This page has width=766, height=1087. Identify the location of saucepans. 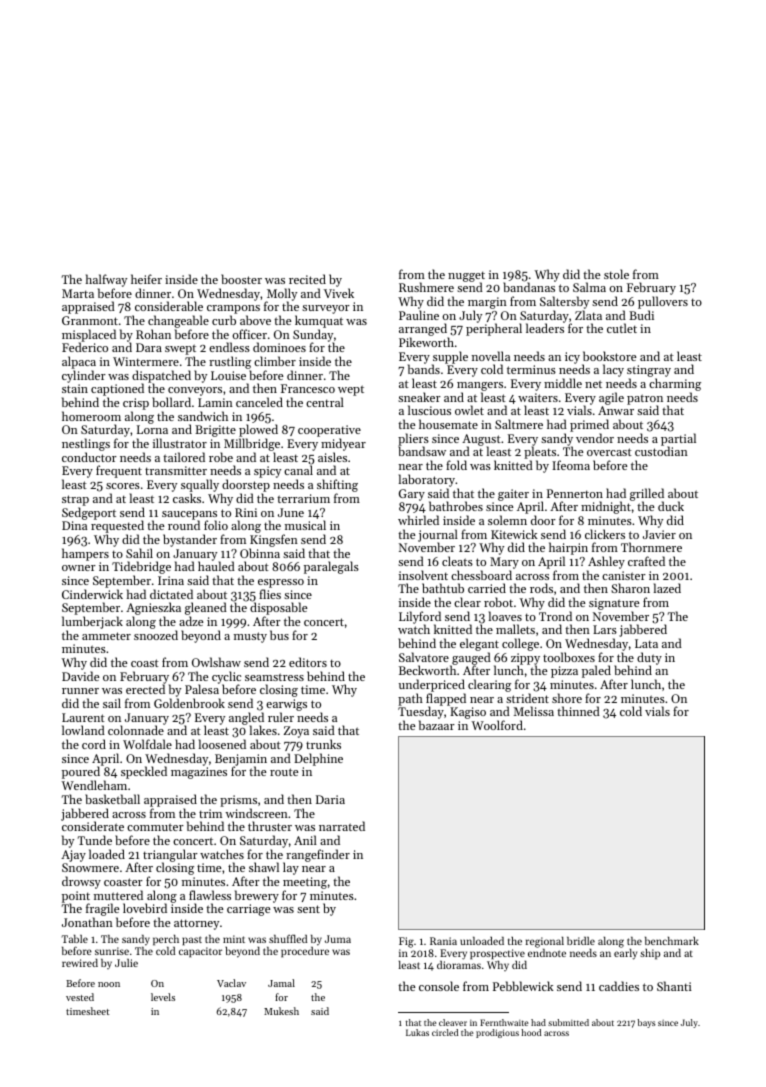
(189, 515).
